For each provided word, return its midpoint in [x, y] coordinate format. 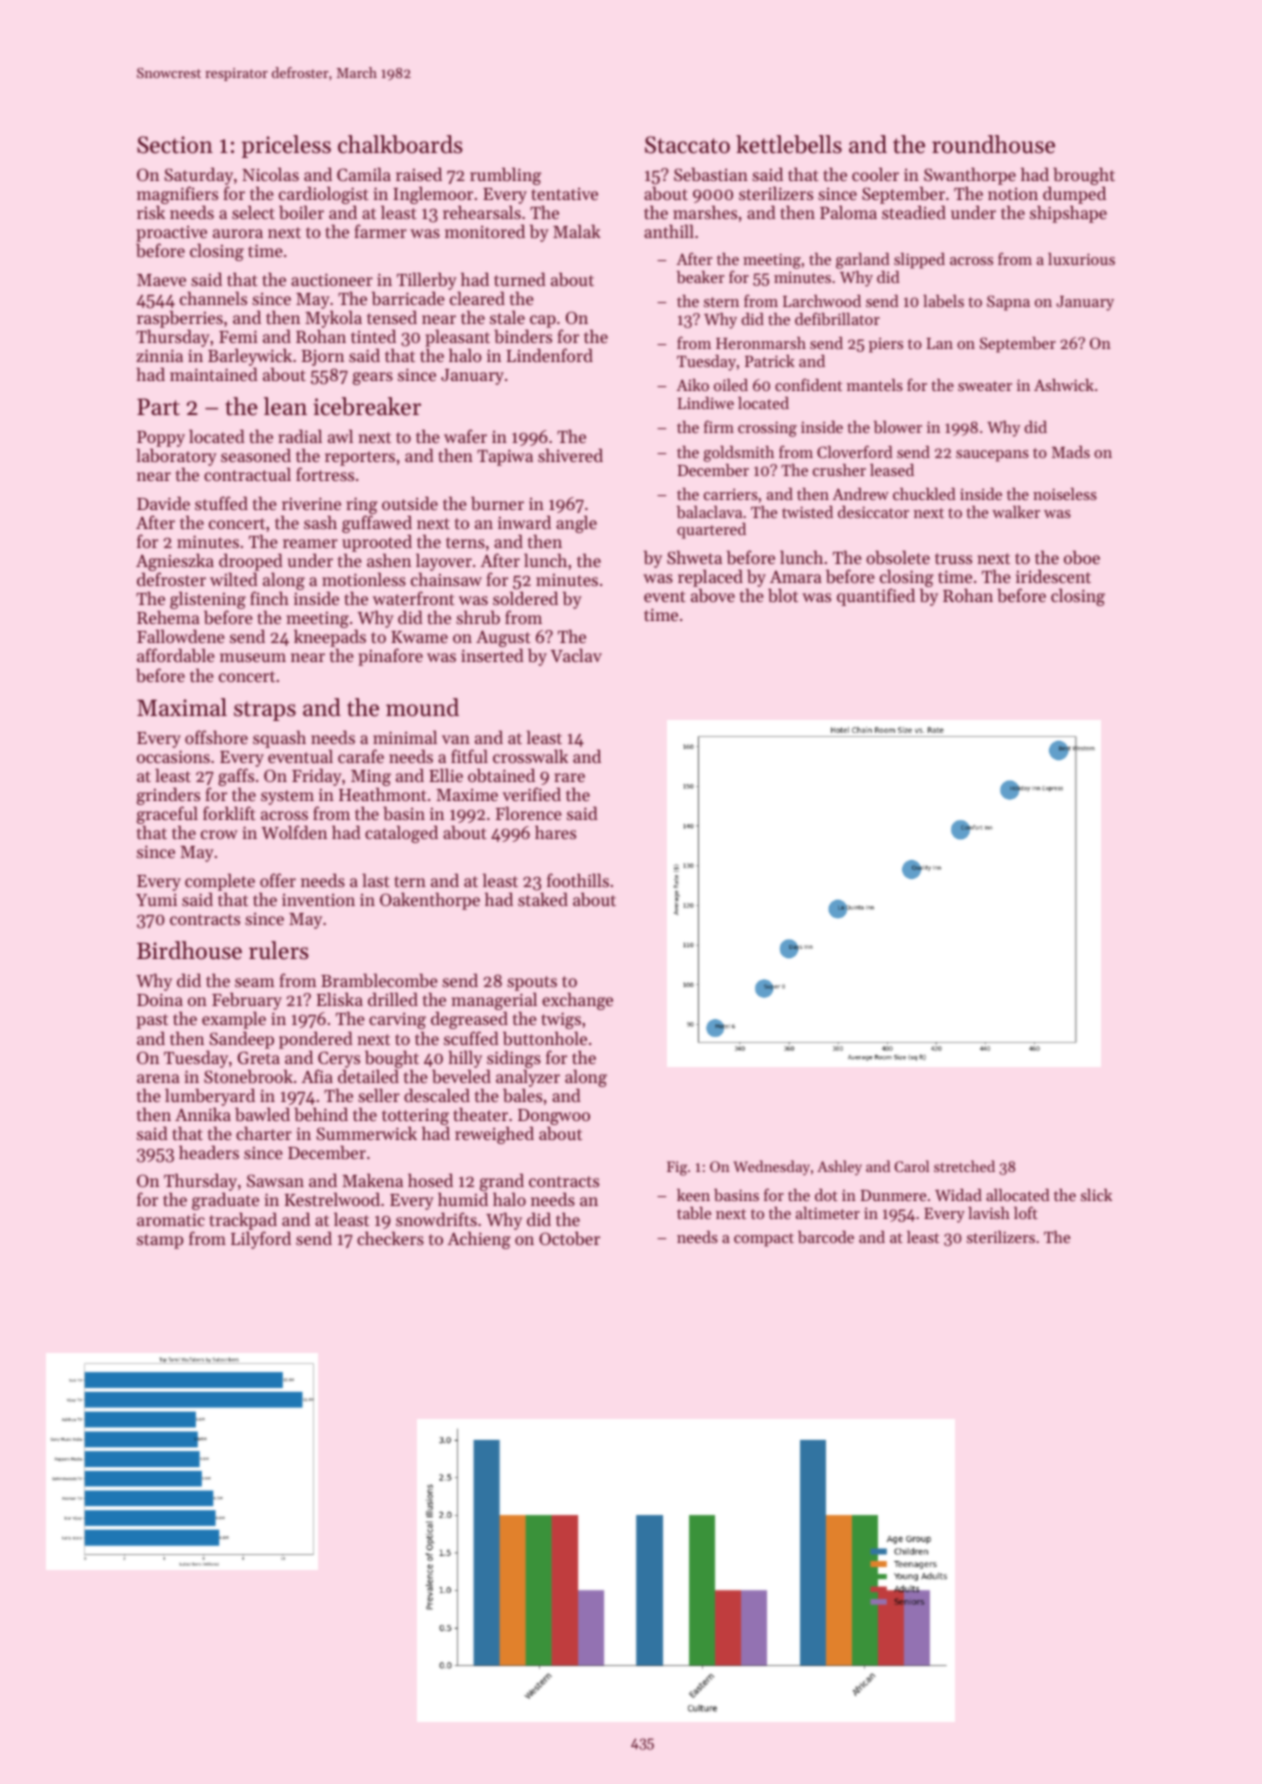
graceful [167, 816]
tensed [392, 317]
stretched [964, 1166]
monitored [485, 231]
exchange [577, 1001]
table [694, 1213]
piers [886, 345]
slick [1096, 1195]
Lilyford [261, 1240]
